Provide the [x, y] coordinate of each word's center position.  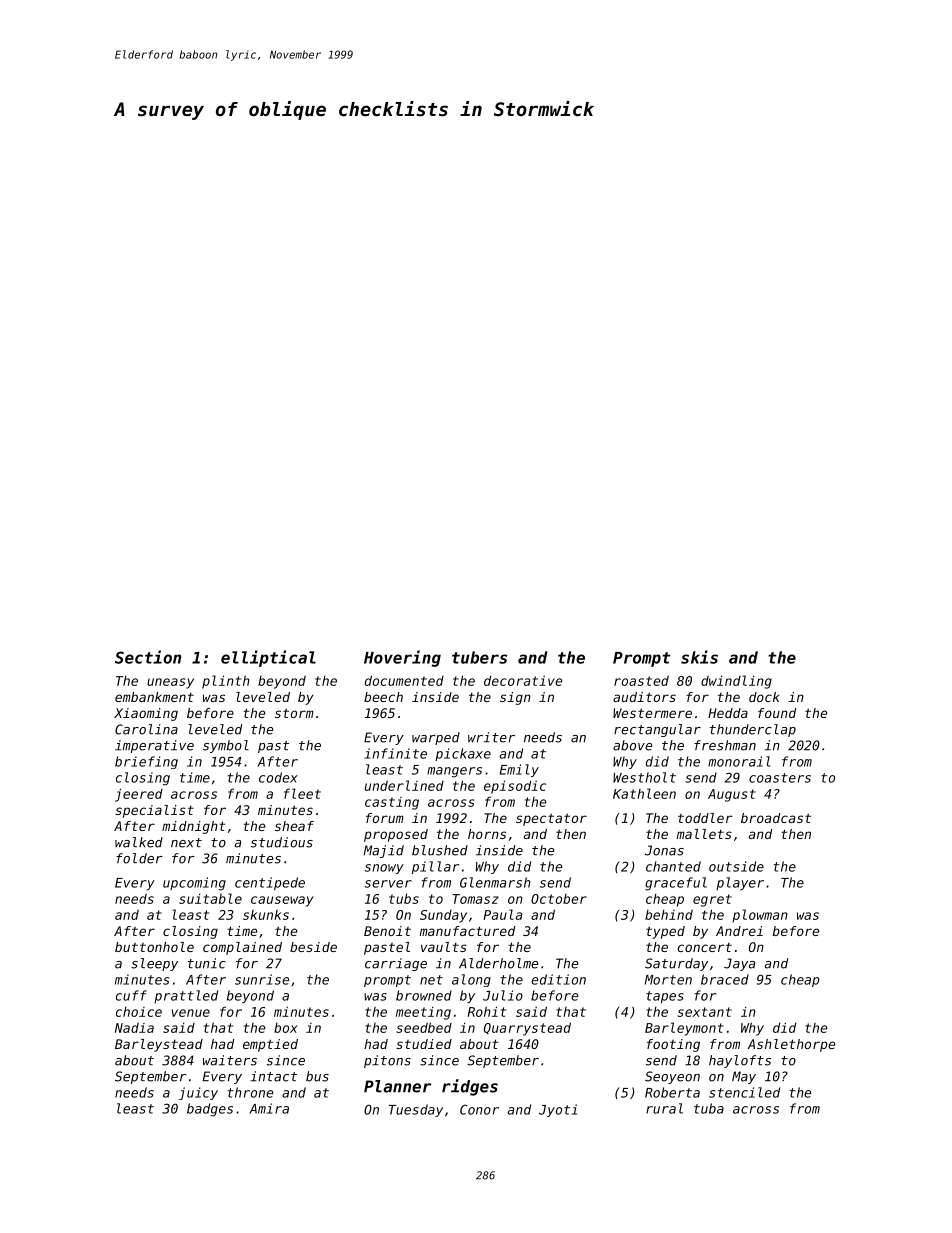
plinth [226, 682]
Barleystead [159, 1045]
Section [148, 657]
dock [764, 697]
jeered [139, 795]
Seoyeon [672, 1077]
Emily [519, 770]
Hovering [402, 658]
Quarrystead [527, 1029]
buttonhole [154, 947]
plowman [760, 916]
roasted [641, 680]
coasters [780, 778]
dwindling [736, 682]
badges [210, 1110]
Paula [502, 914]
